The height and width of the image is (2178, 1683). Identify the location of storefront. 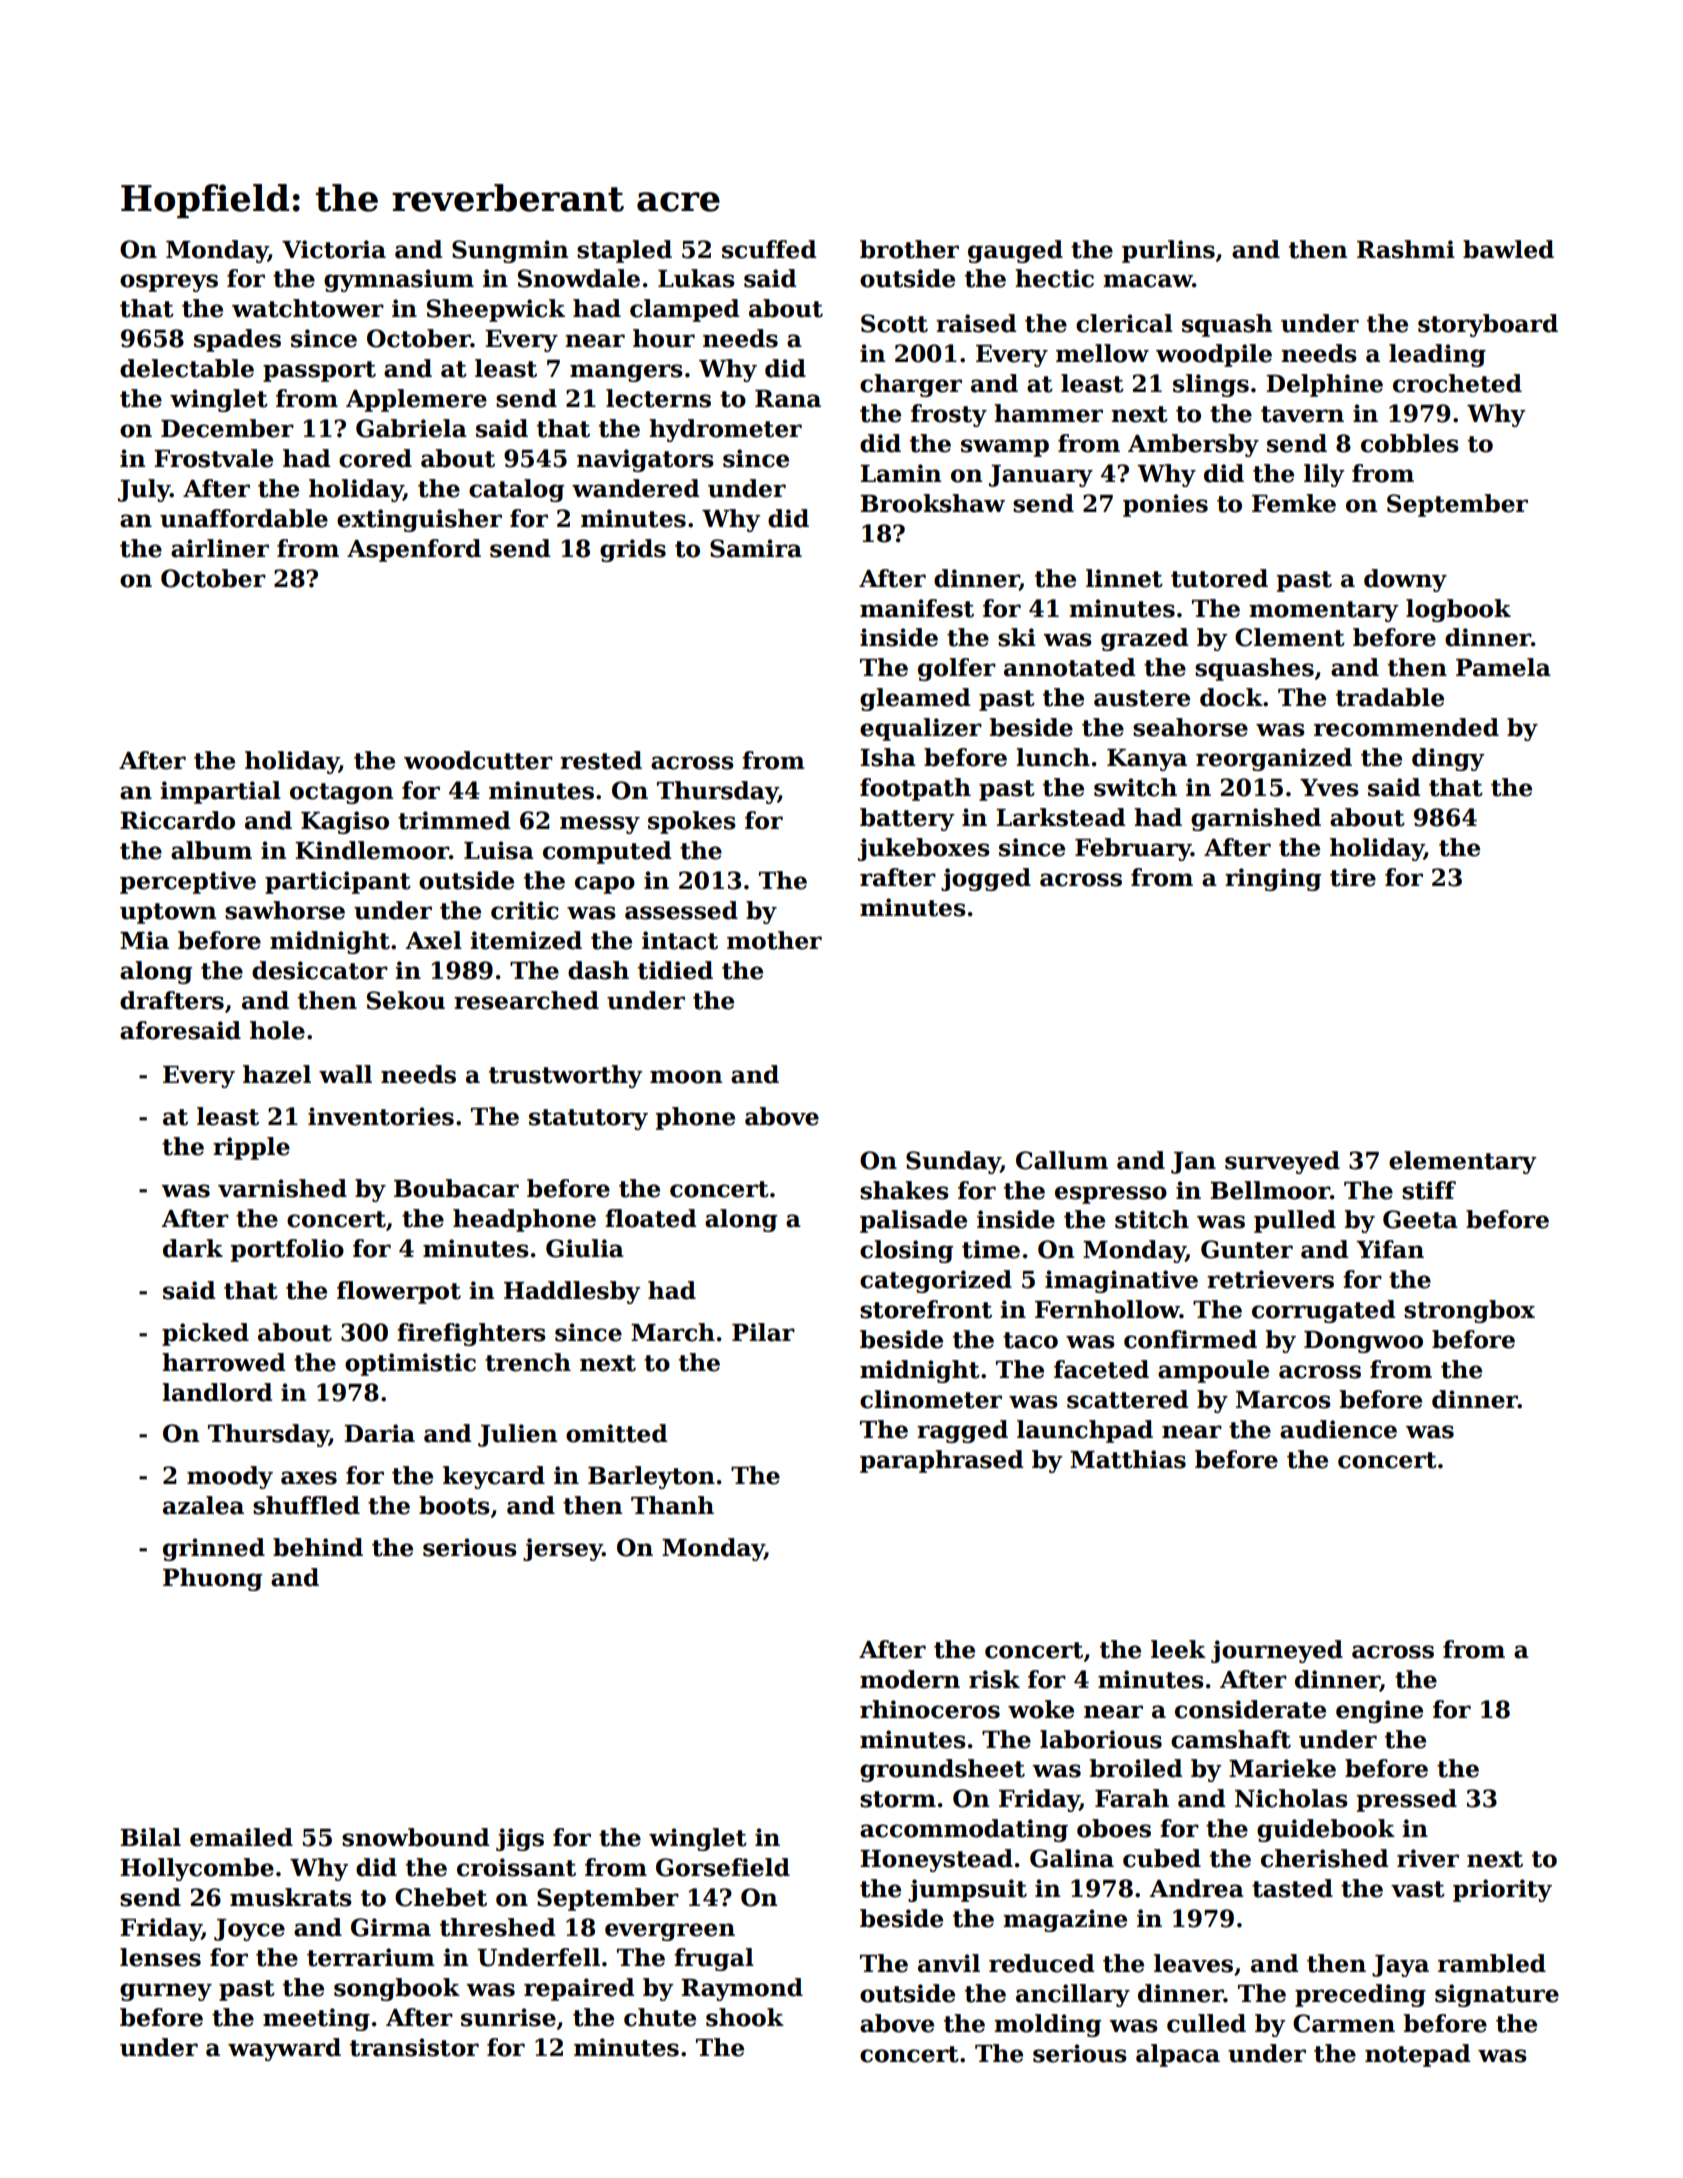
(926, 1309).
